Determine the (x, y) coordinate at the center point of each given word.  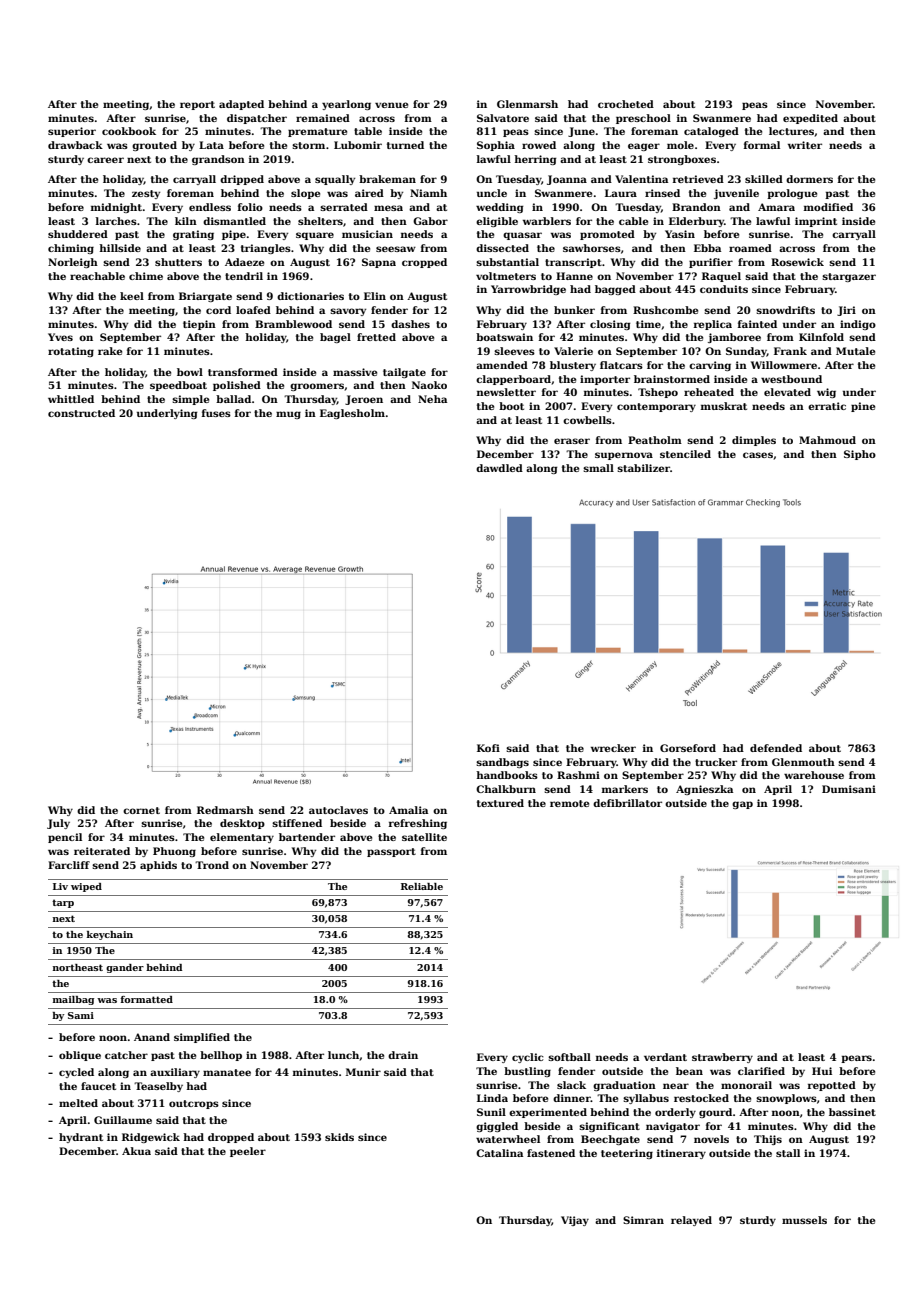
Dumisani (849, 789)
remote (569, 803)
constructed (81, 413)
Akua (136, 1151)
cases (758, 455)
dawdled (499, 468)
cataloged (711, 132)
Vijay (575, 1221)
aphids (158, 866)
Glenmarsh (527, 104)
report (197, 105)
